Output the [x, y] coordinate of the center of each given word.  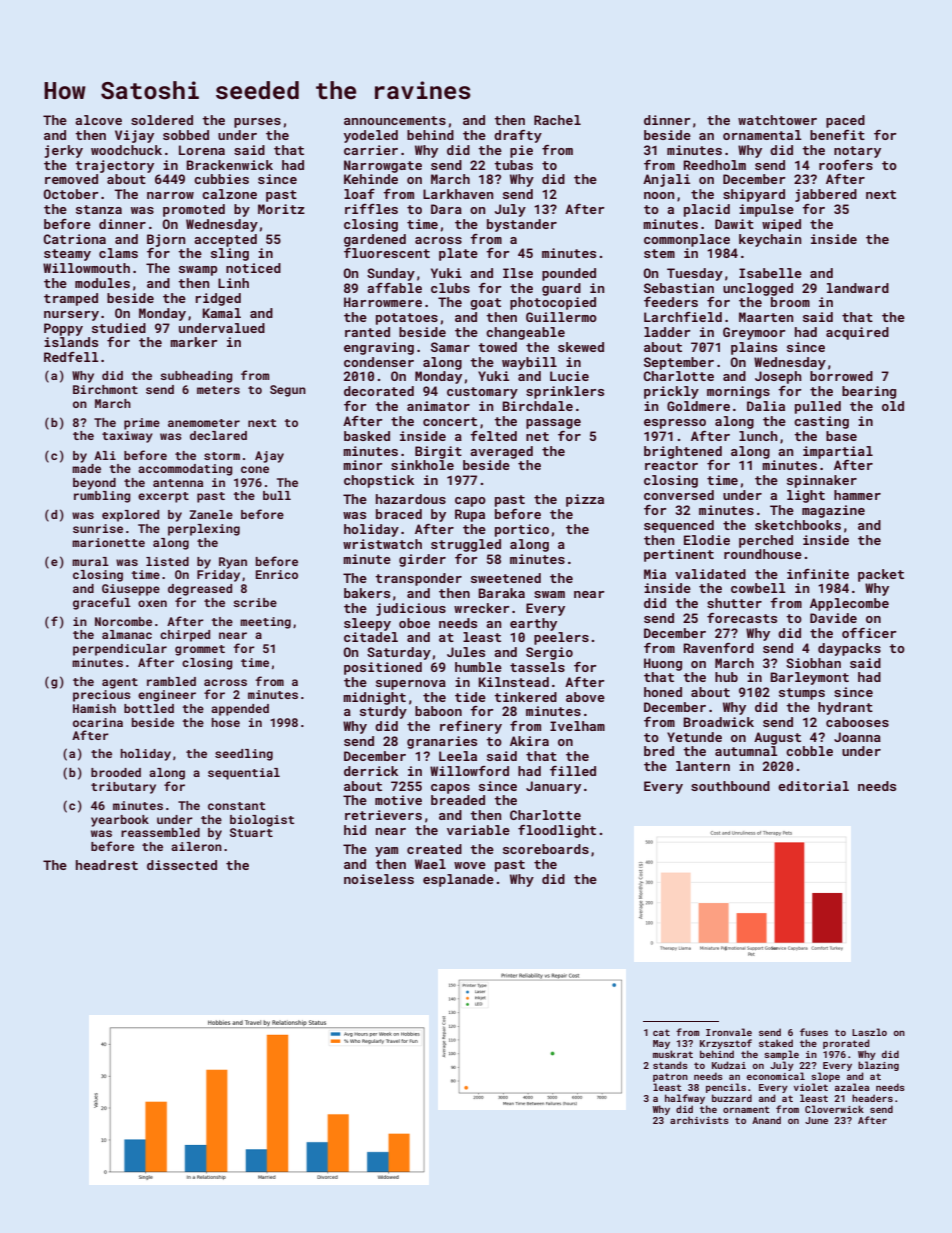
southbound [730, 786]
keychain [770, 240]
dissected [182, 865]
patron [670, 1077]
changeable [525, 333]
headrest [107, 865]
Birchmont [105, 389]
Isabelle [770, 273]
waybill [529, 363]
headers [872, 1098]
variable [478, 830]
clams [118, 253]
